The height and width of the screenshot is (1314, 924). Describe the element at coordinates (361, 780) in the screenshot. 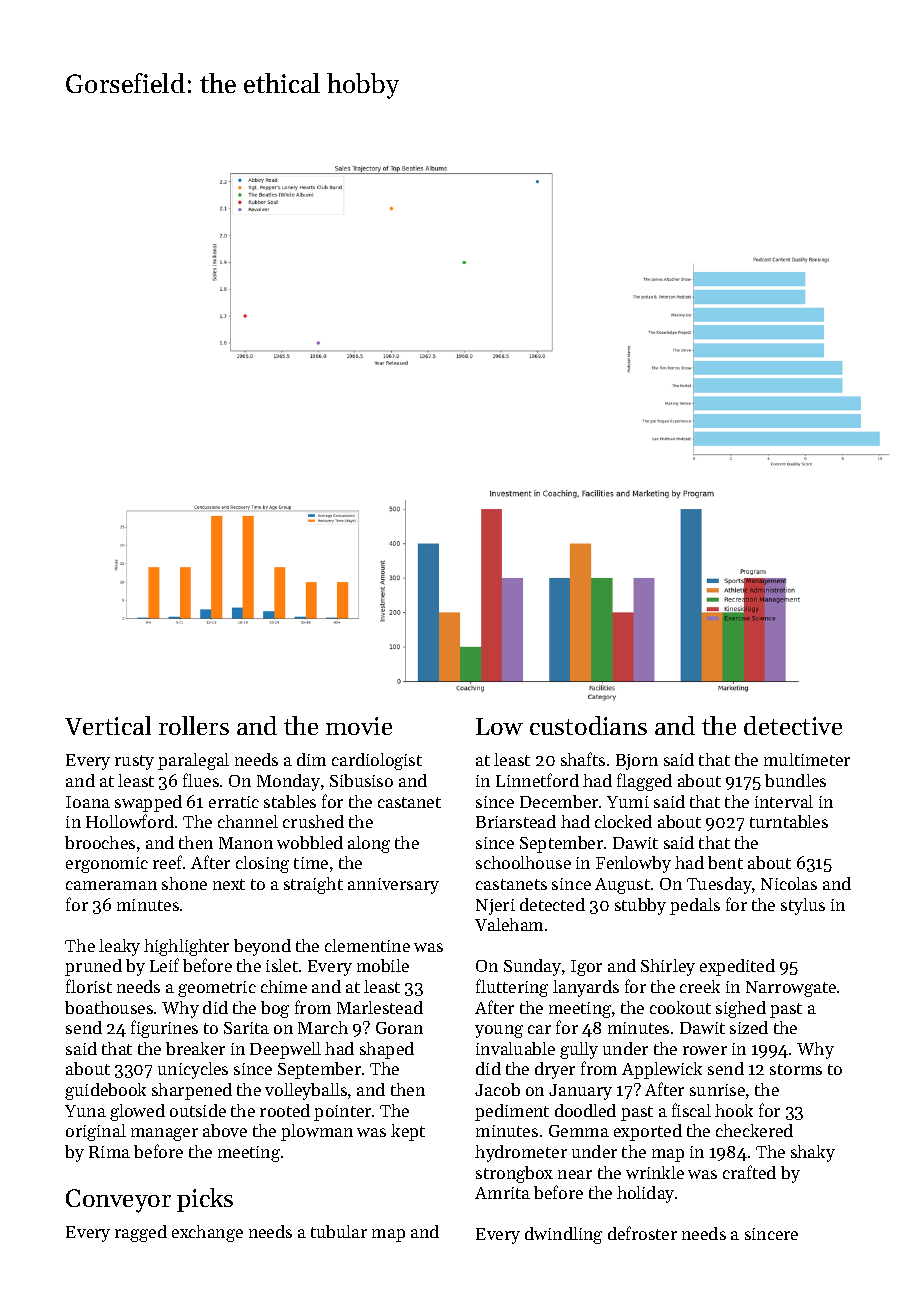

I see `Sibusiso` at that location.
